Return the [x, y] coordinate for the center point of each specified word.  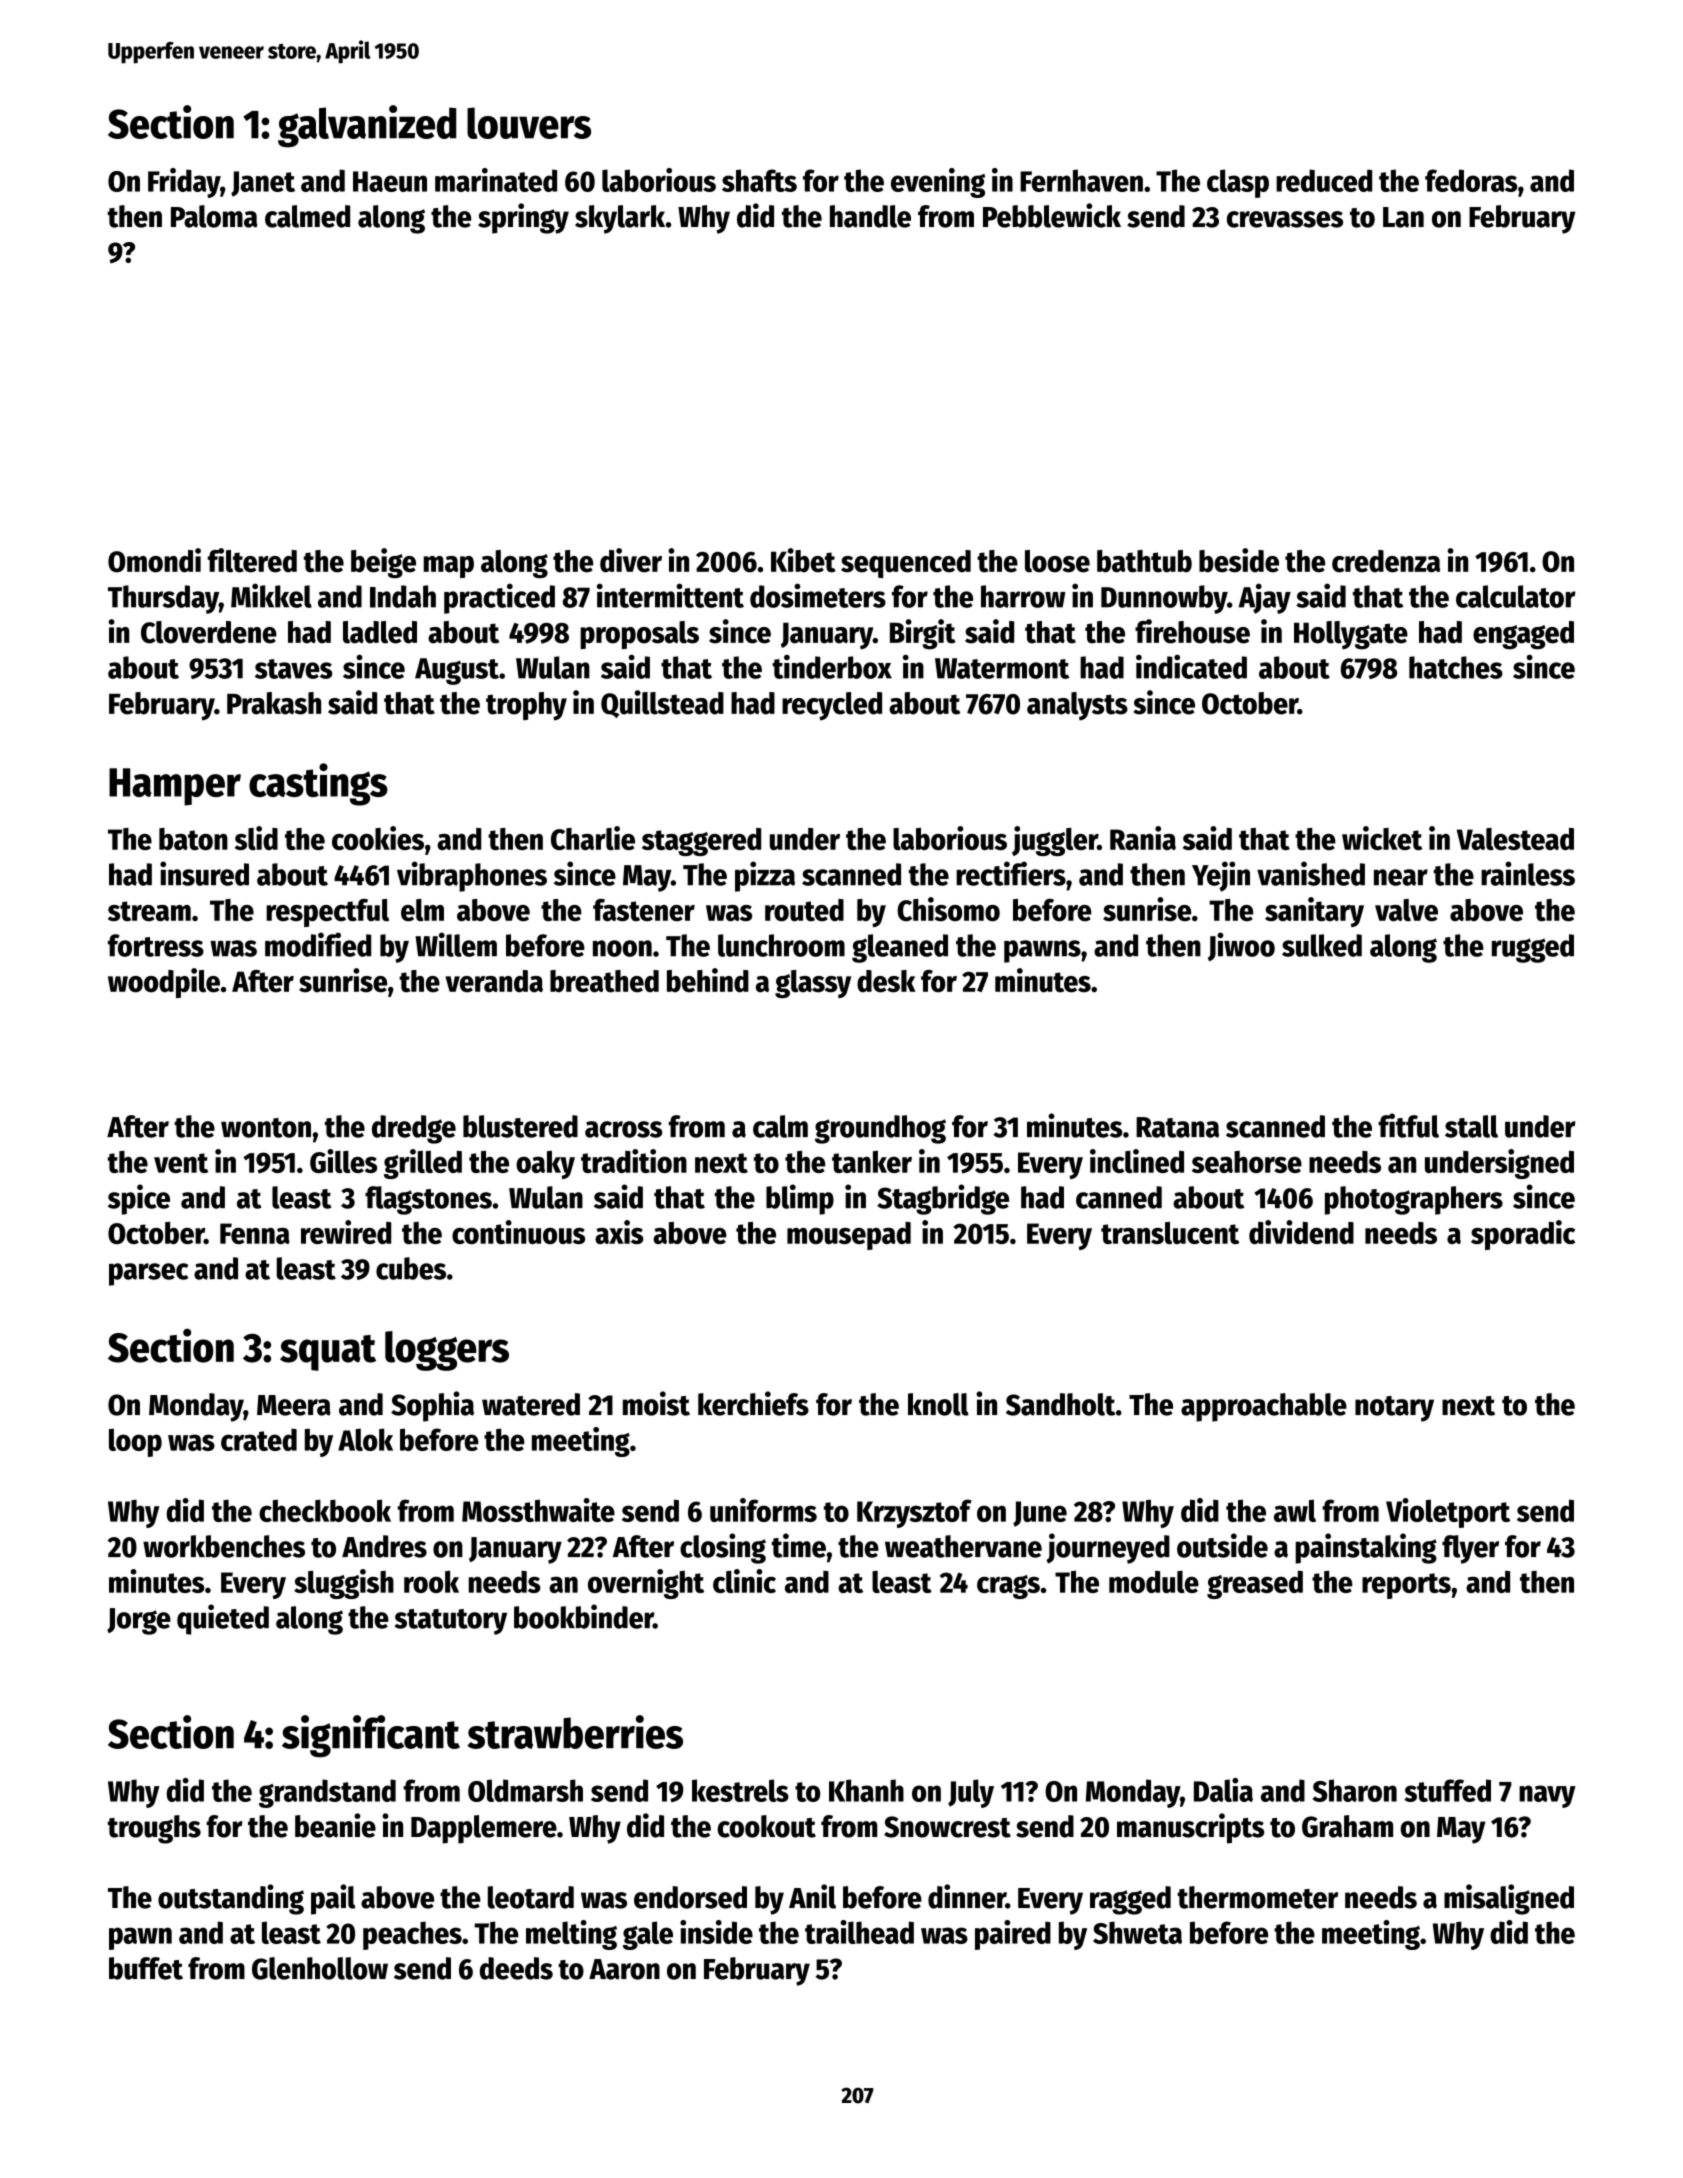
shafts [759, 180]
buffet [146, 1968]
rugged [1533, 948]
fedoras [1471, 180]
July [971, 1793]
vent [181, 1163]
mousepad [849, 1236]
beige [383, 563]
